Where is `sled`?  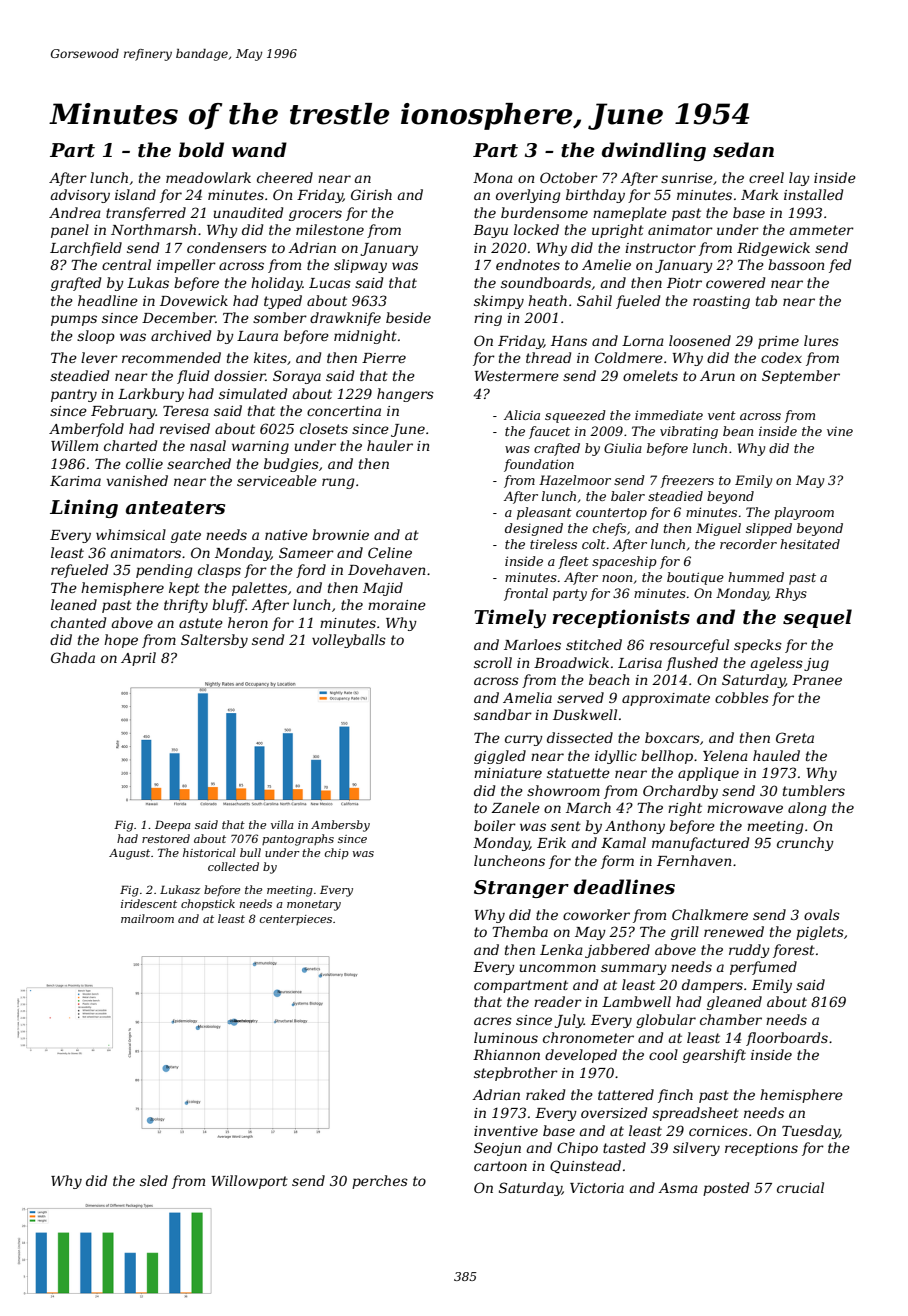 sled is located at coordinates (154, 1180).
